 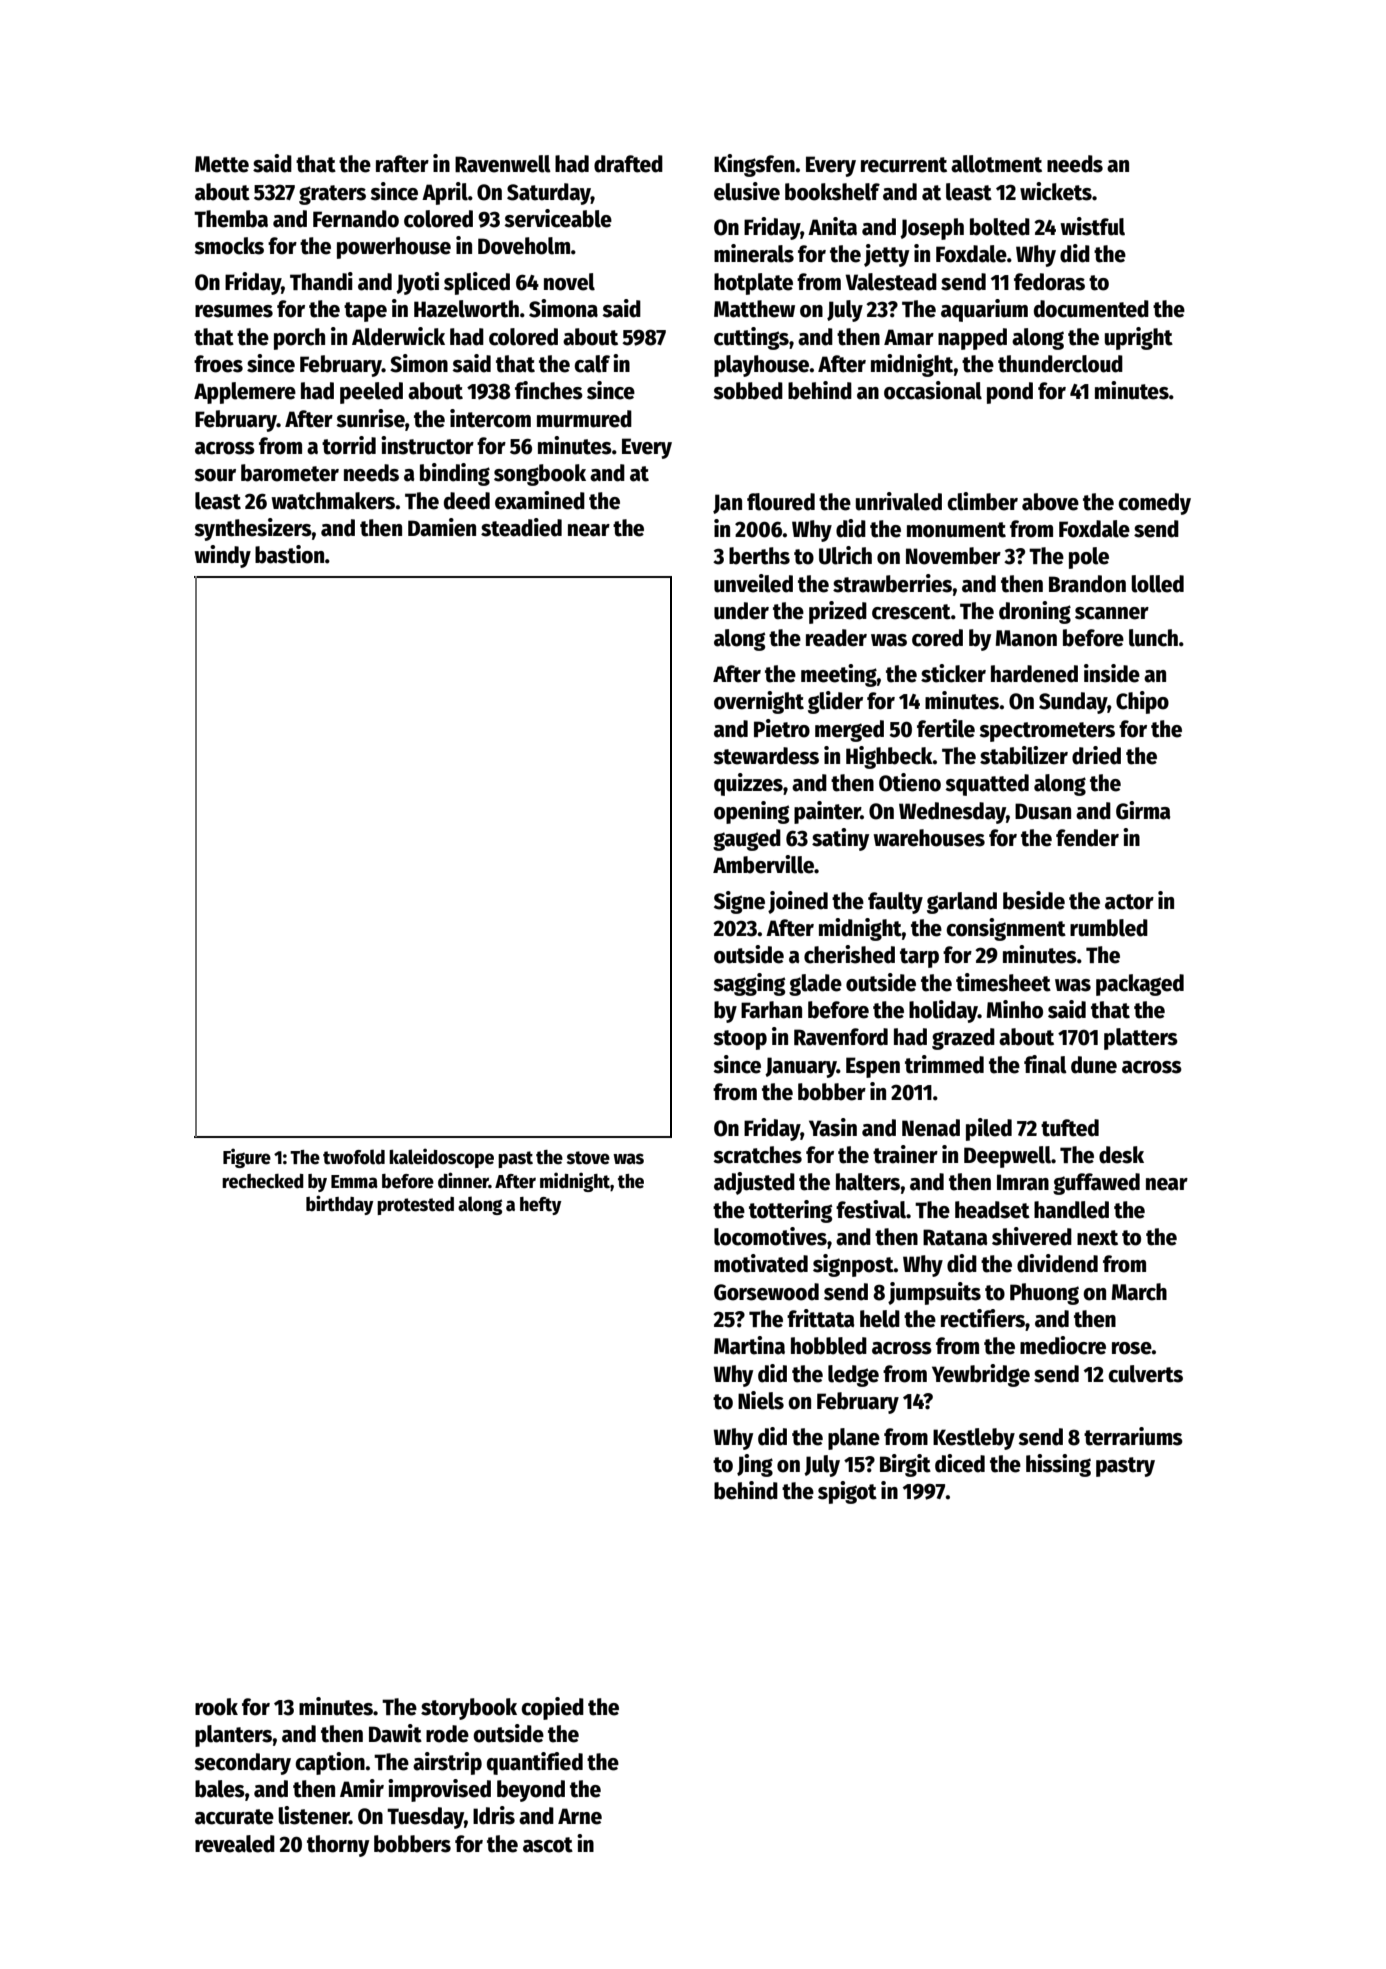 What do you see at coordinates (996, 164) in the screenshot?
I see `allotment` at bounding box center [996, 164].
